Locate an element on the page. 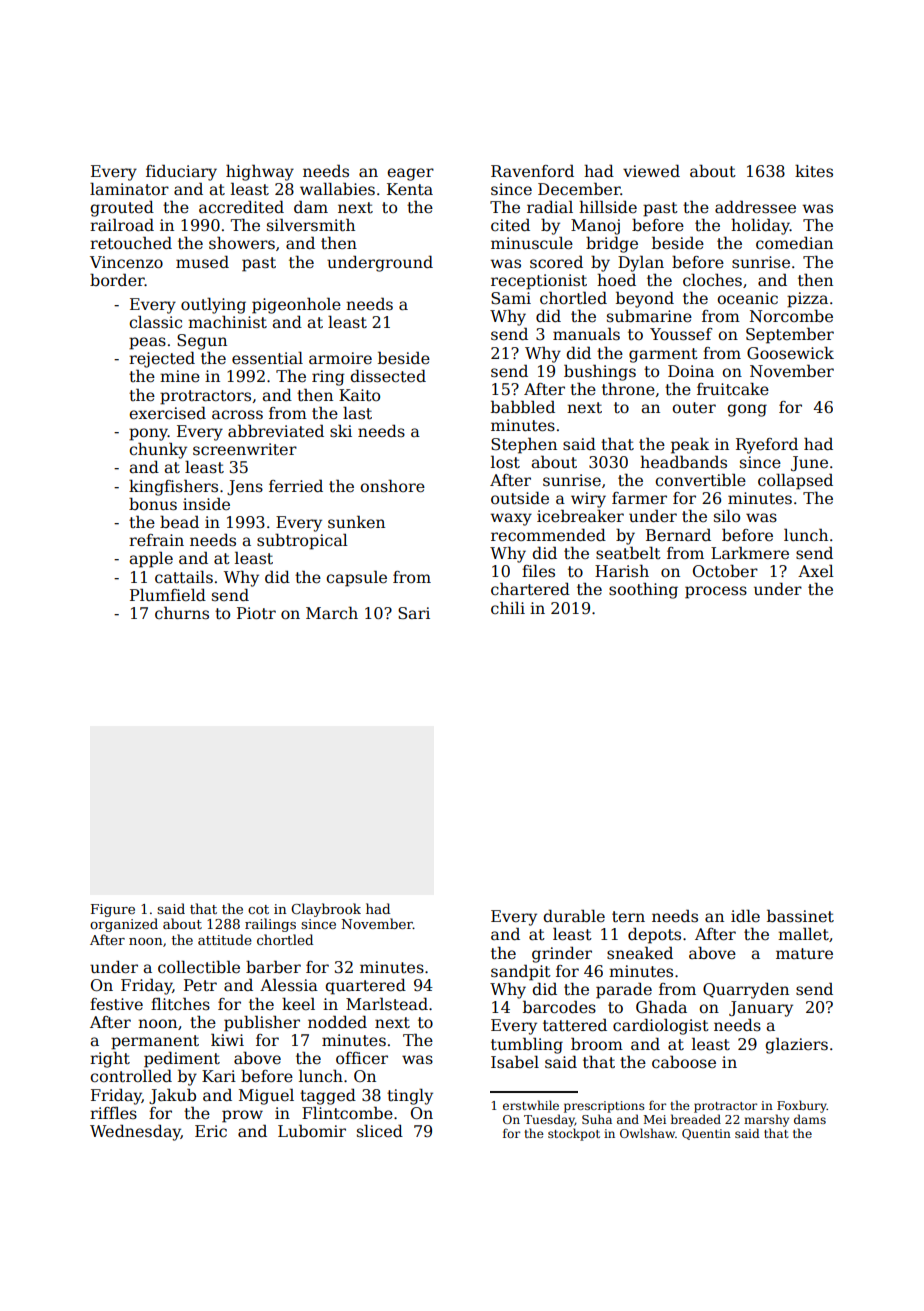 The image size is (924, 1311). churns is located at coordinates (182, 612).
